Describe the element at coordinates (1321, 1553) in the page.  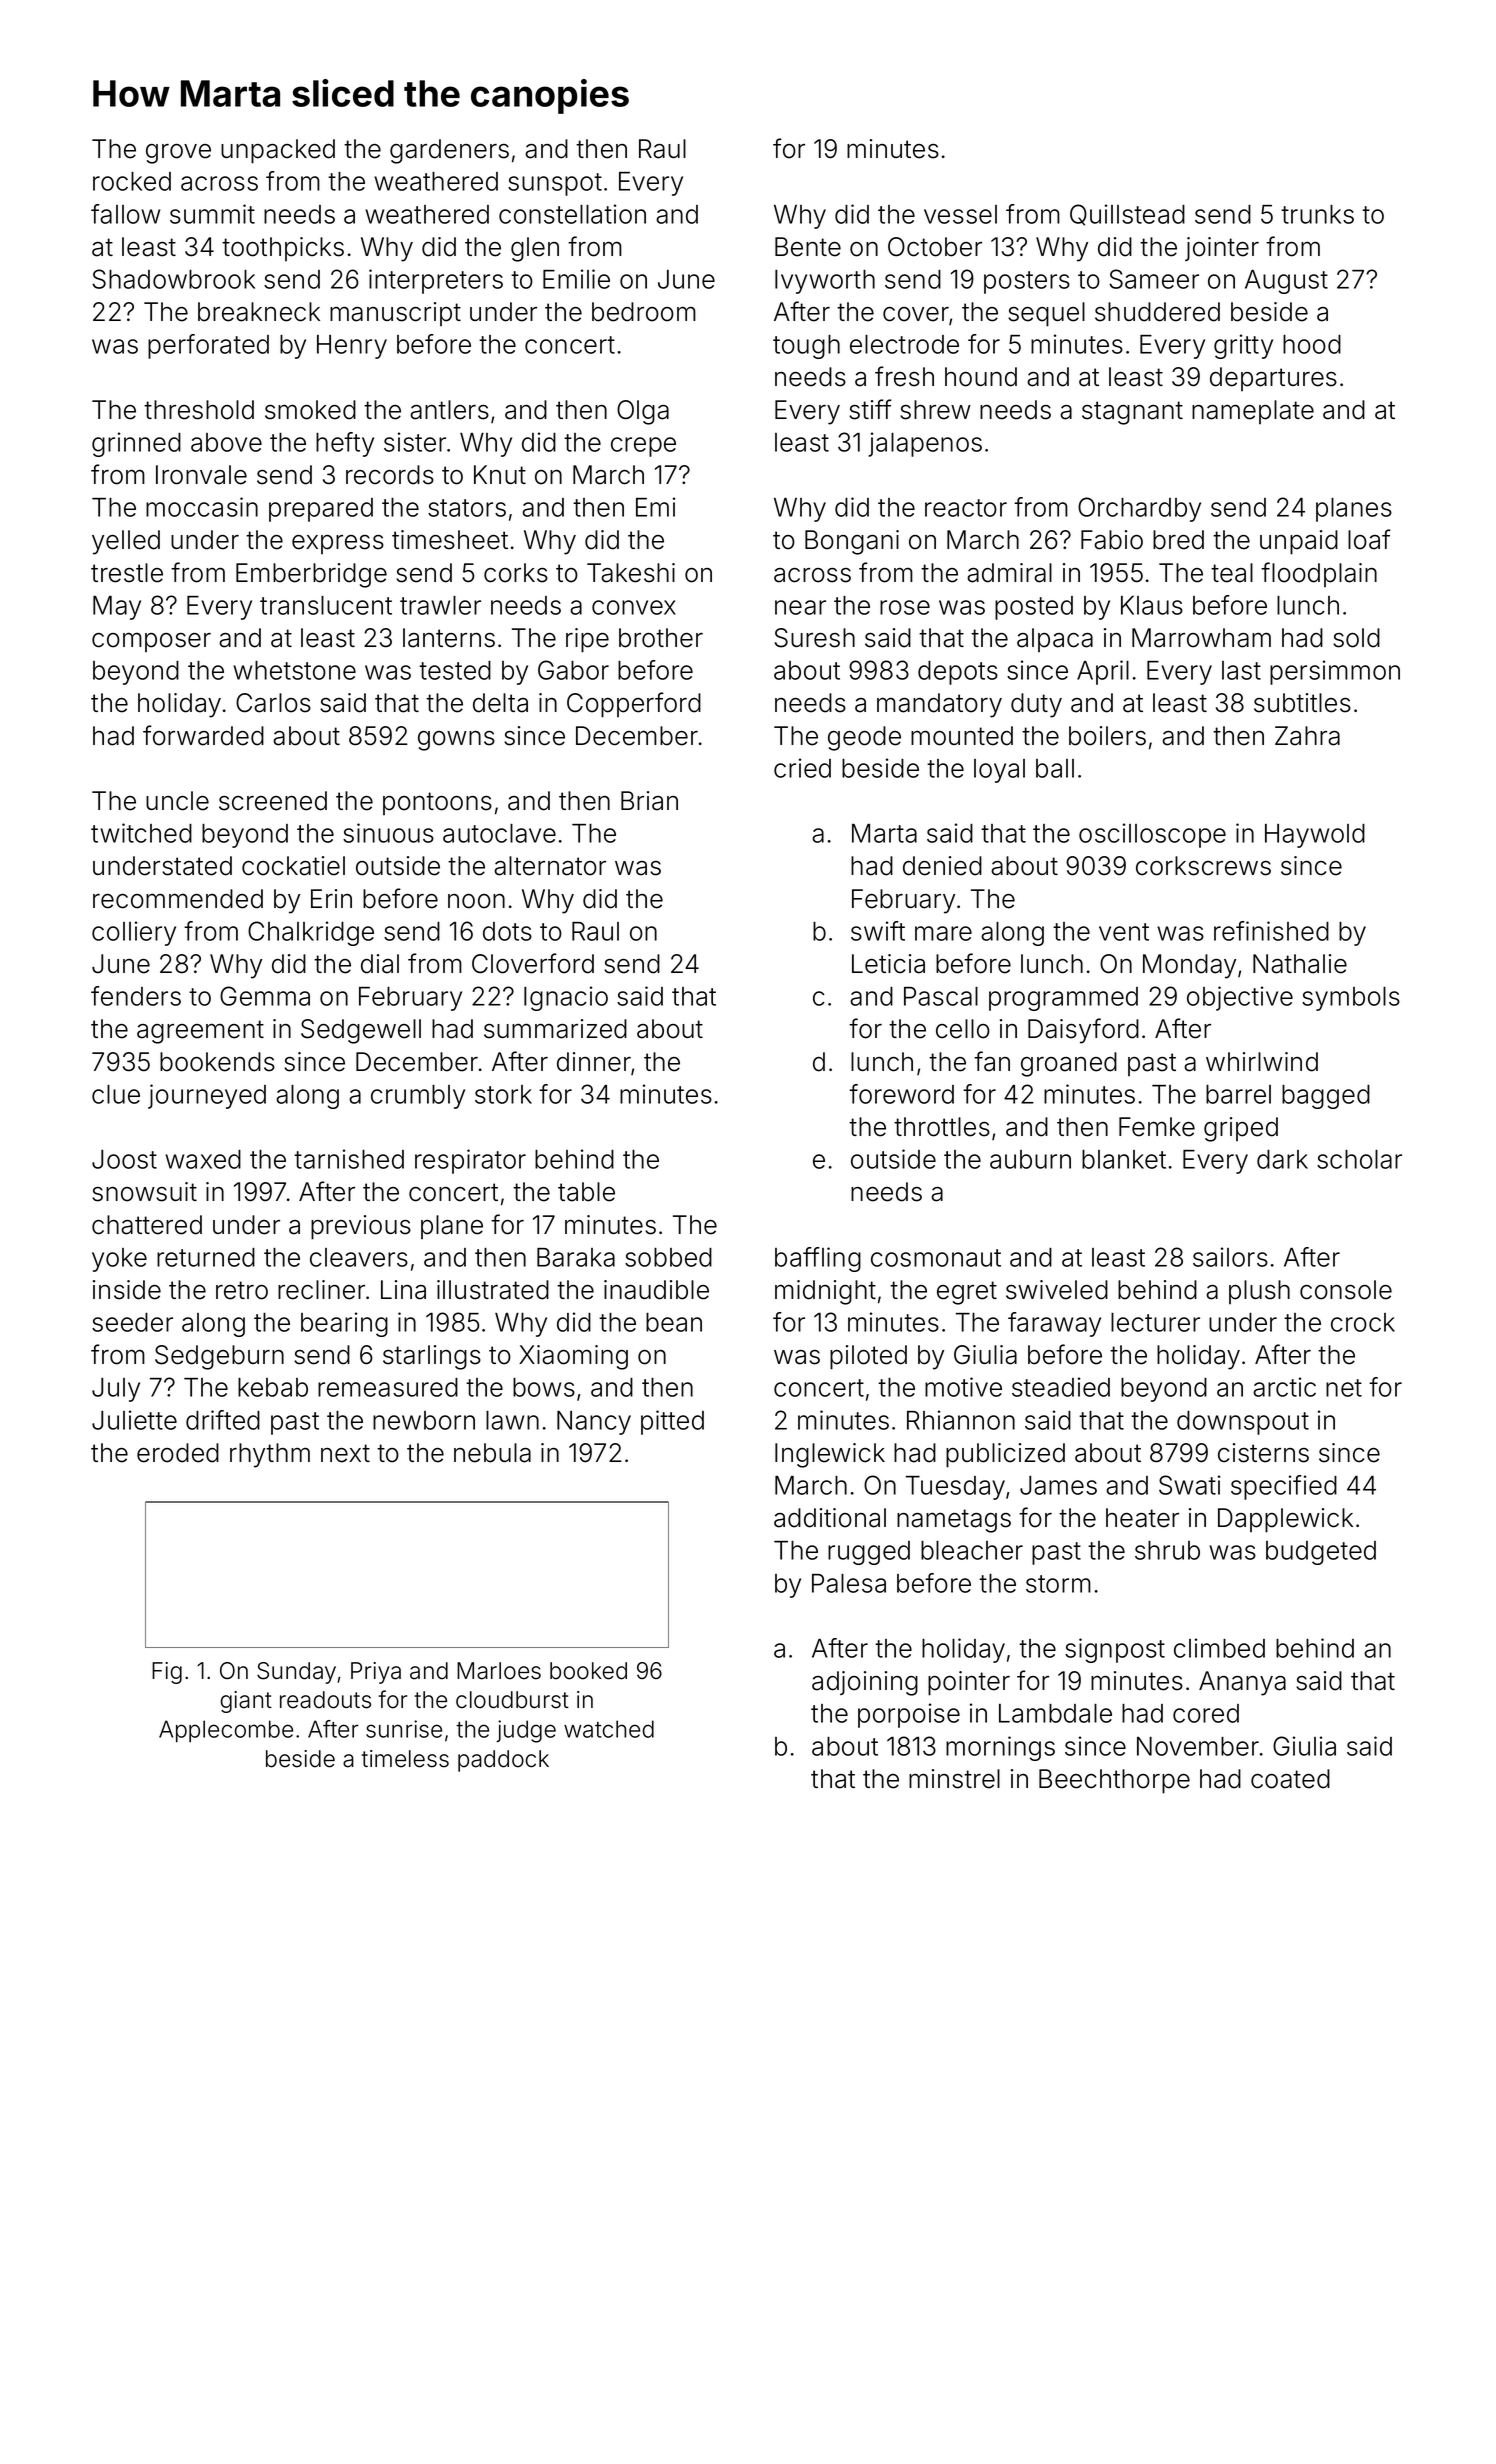
I see `budgeted` at that location.
